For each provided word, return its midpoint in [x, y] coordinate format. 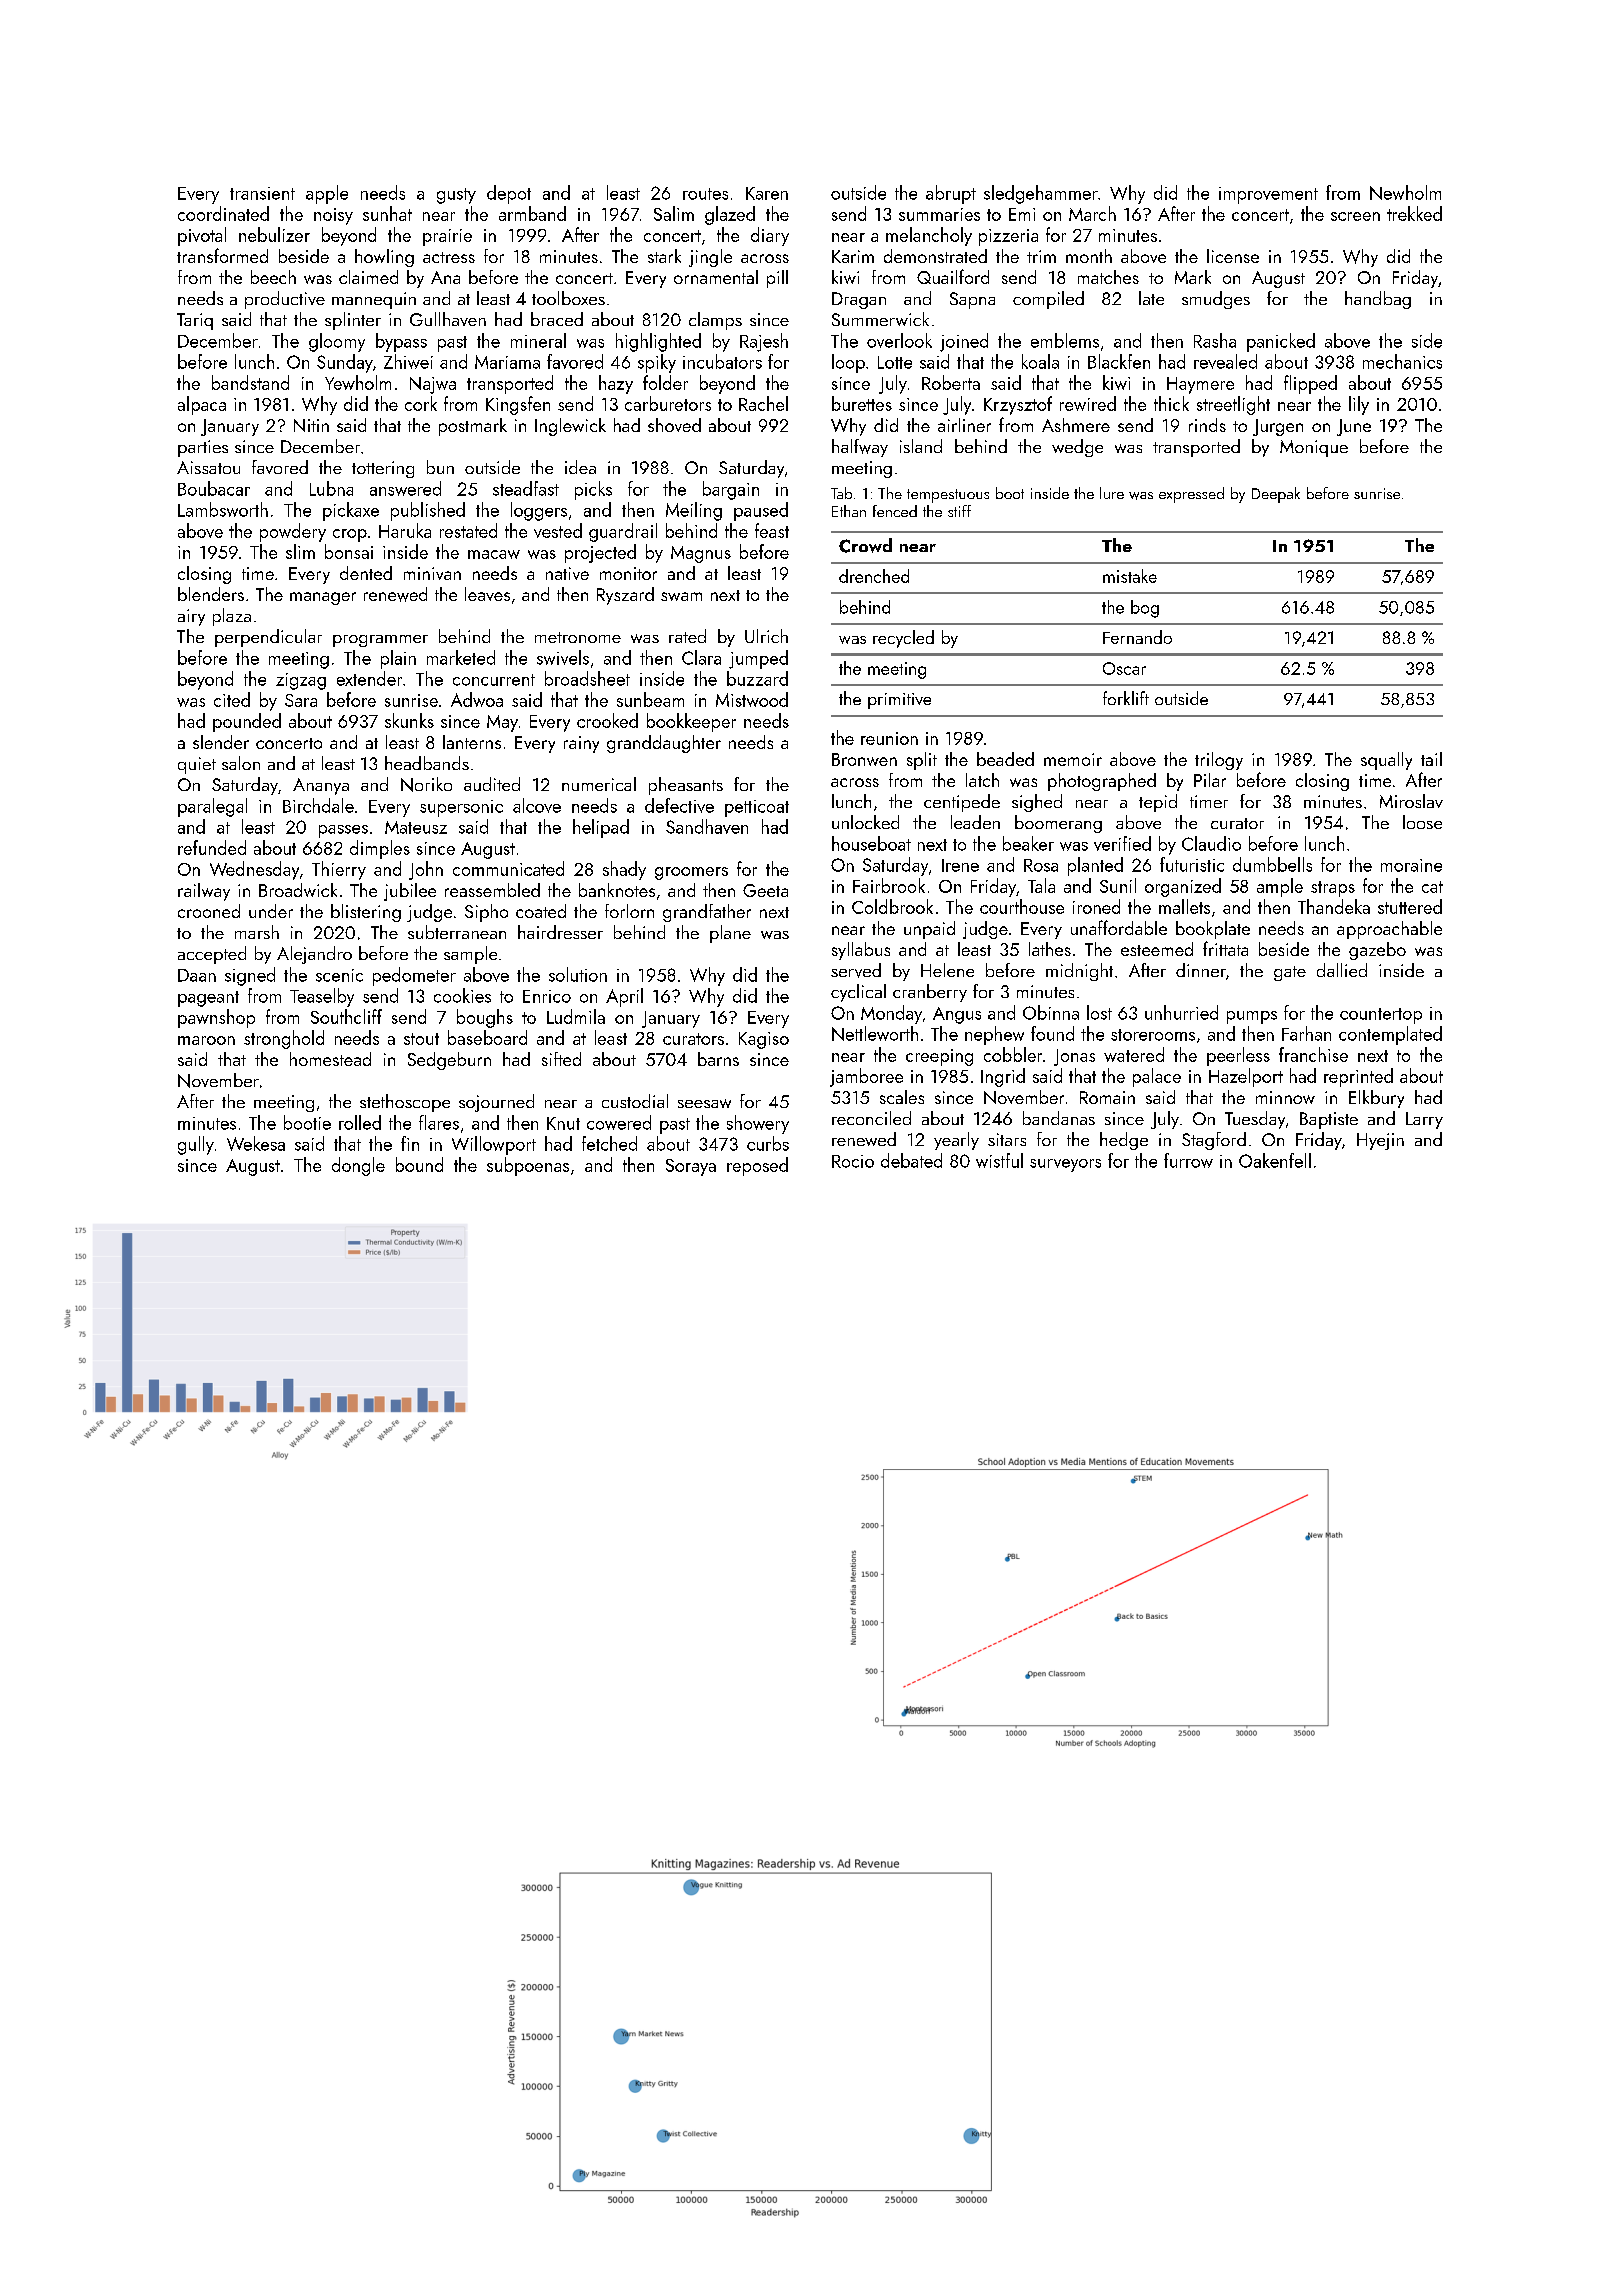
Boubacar [214, 488]
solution [578, 974]
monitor [628, 573]
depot [509, 194]
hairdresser [560, 932]
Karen [767, 193]
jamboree [866, 1077]
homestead [330, 1059]
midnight [1079, 972]
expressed [1191, 495]
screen [1355, 216]
